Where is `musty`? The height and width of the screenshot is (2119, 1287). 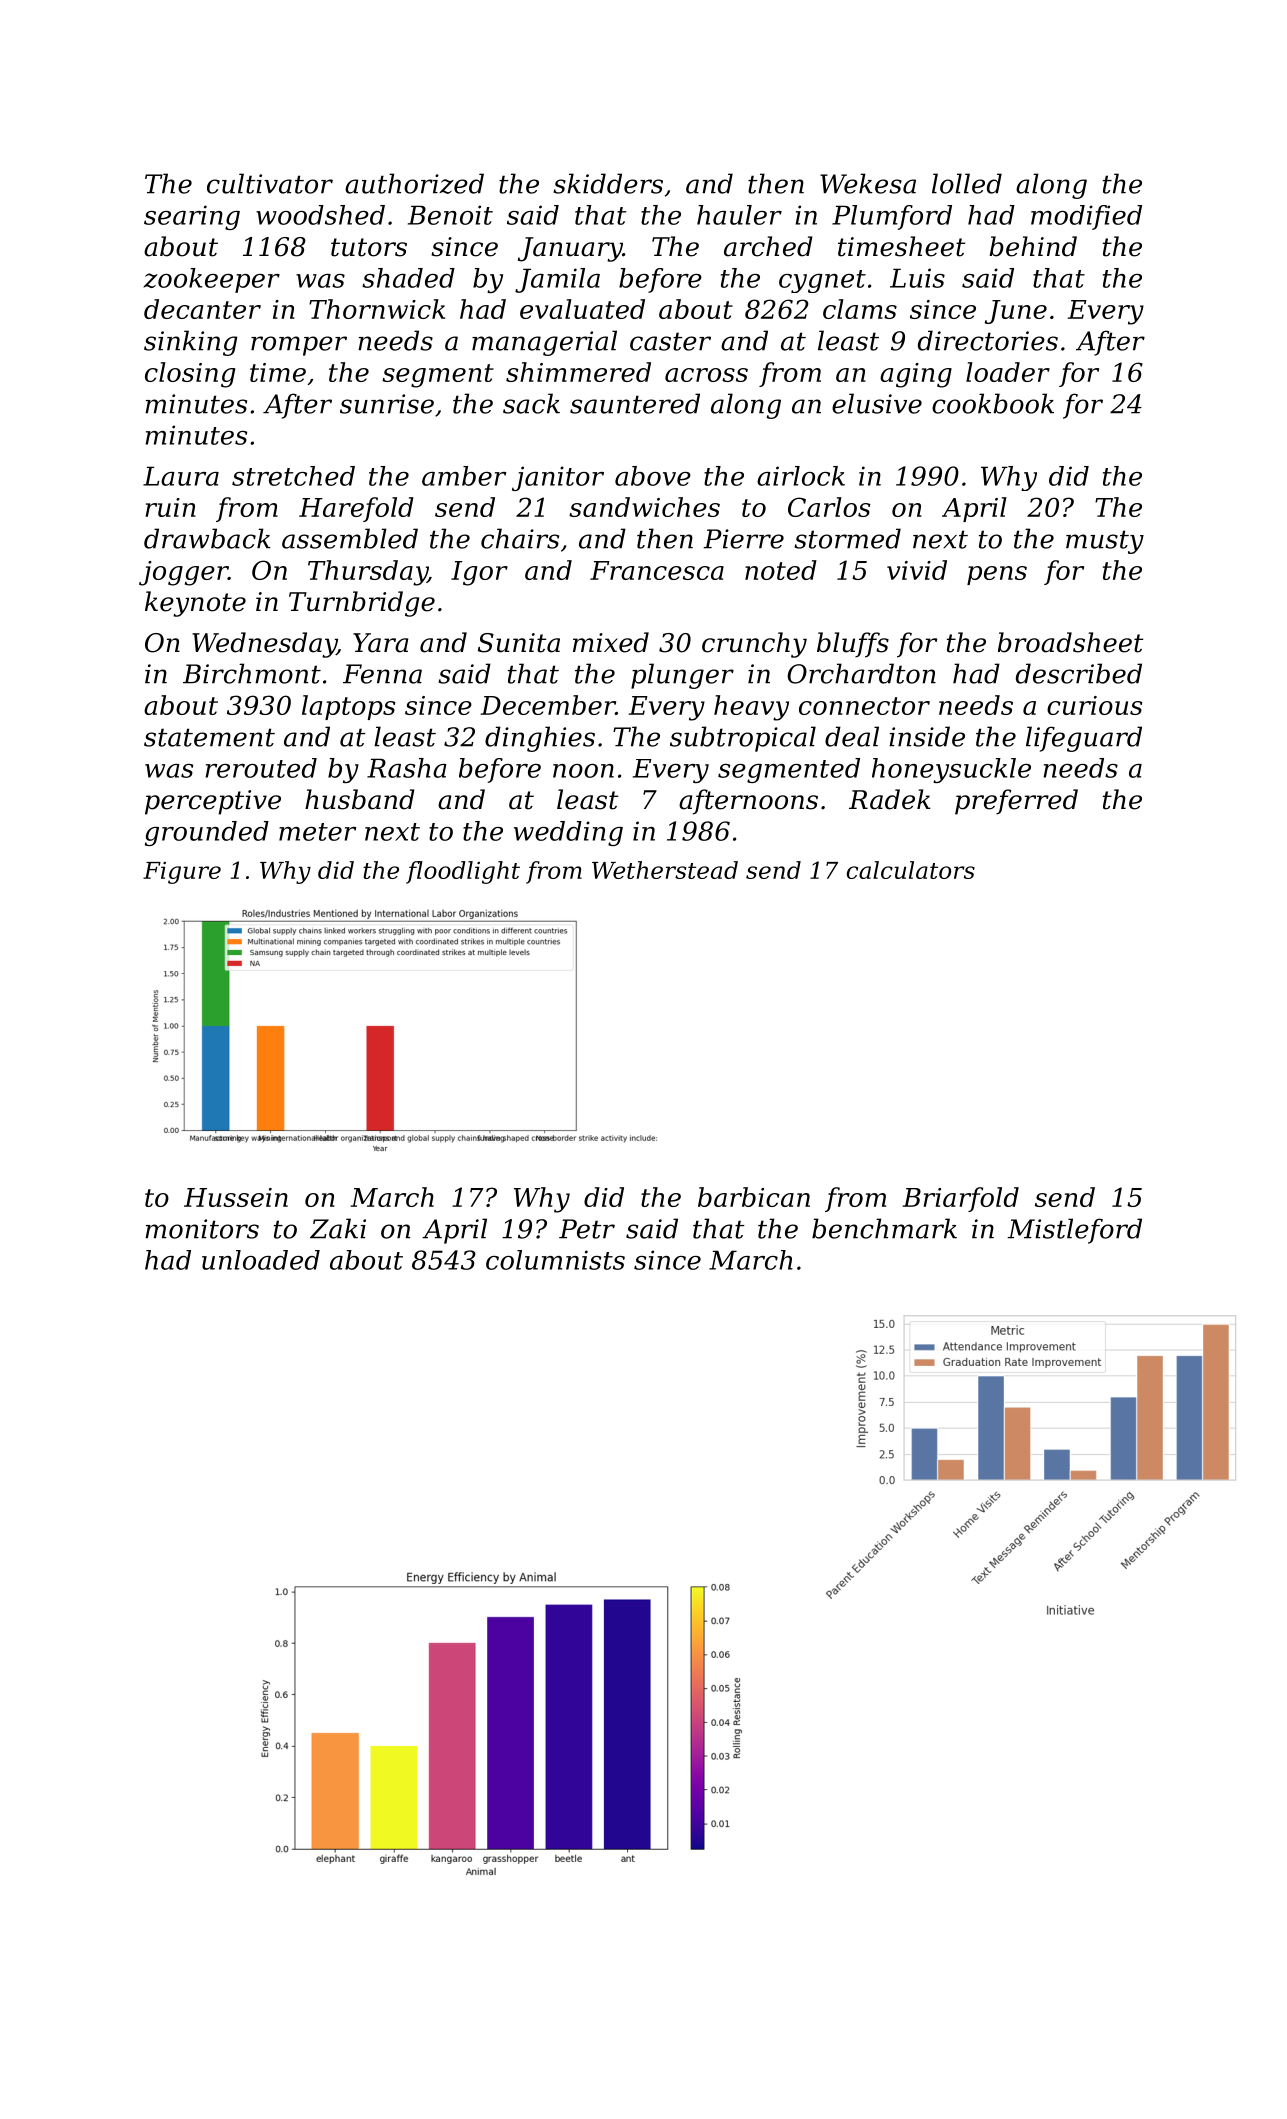 musty is located at coordinates (1105, 542).
